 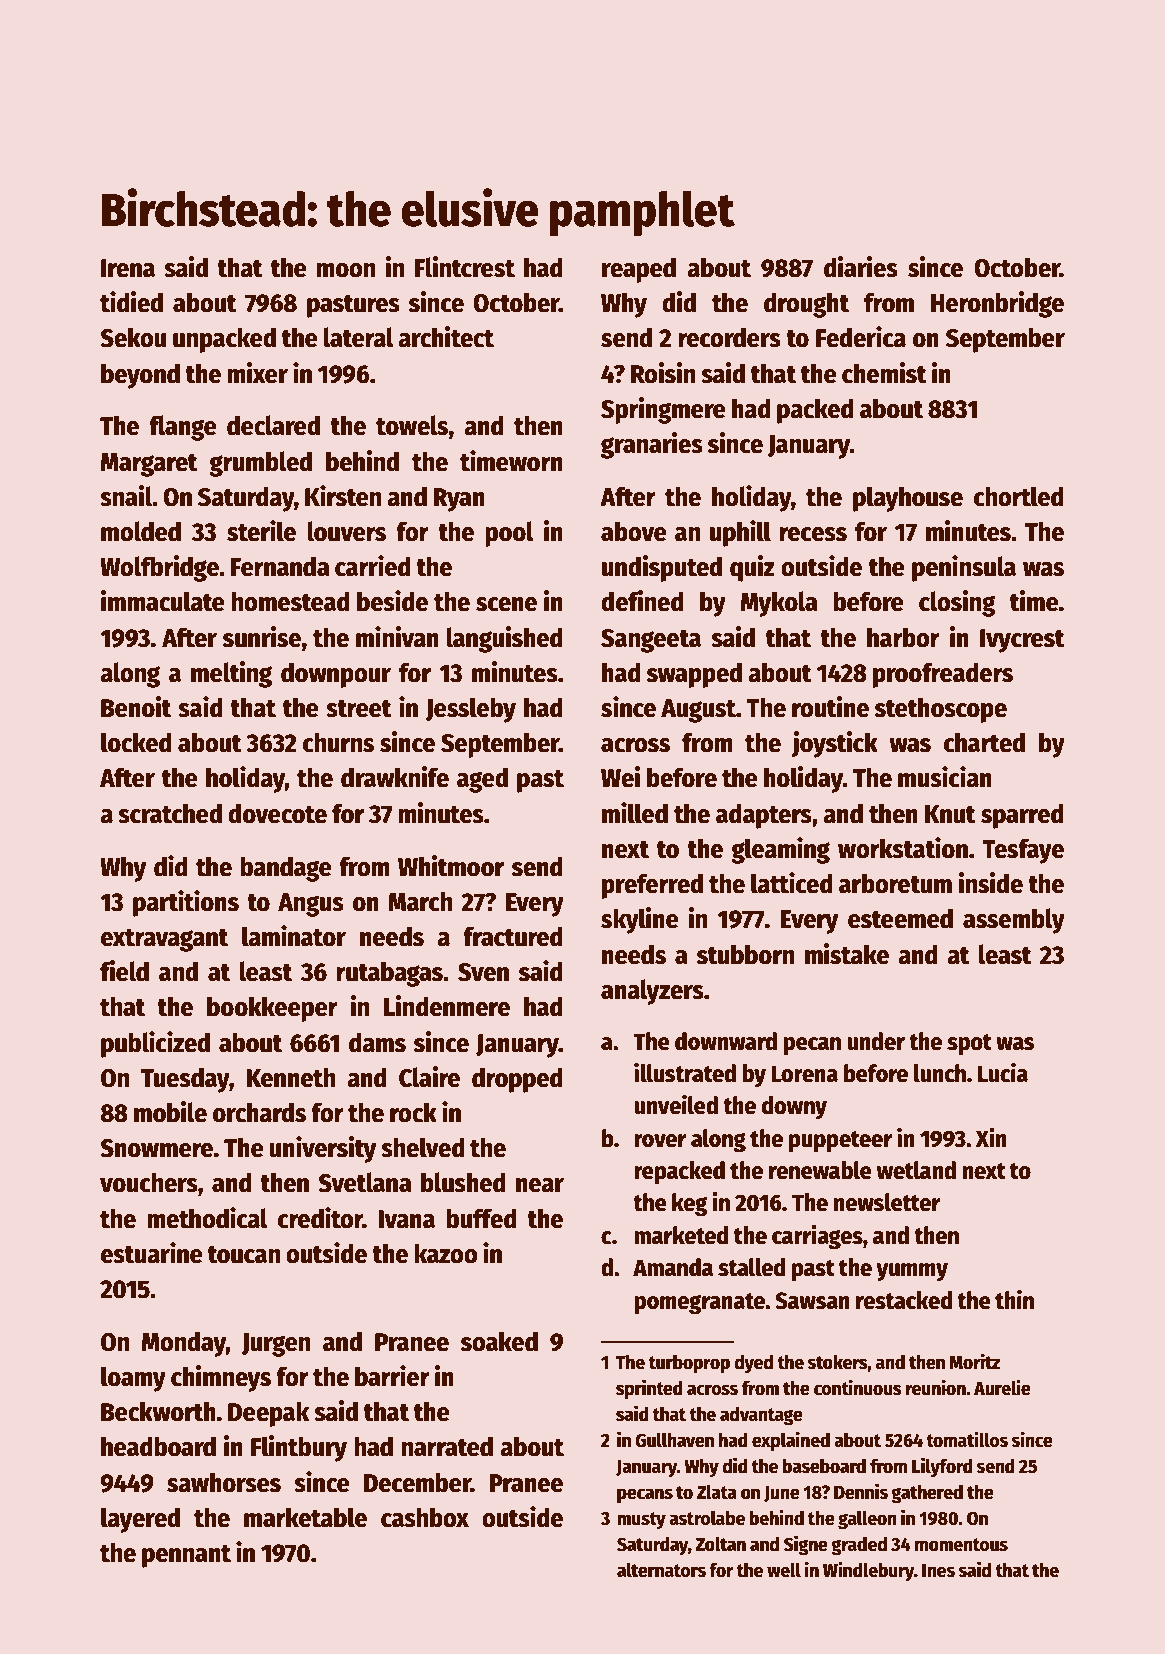 I want to click on locked, so click(x=136, y=742).
